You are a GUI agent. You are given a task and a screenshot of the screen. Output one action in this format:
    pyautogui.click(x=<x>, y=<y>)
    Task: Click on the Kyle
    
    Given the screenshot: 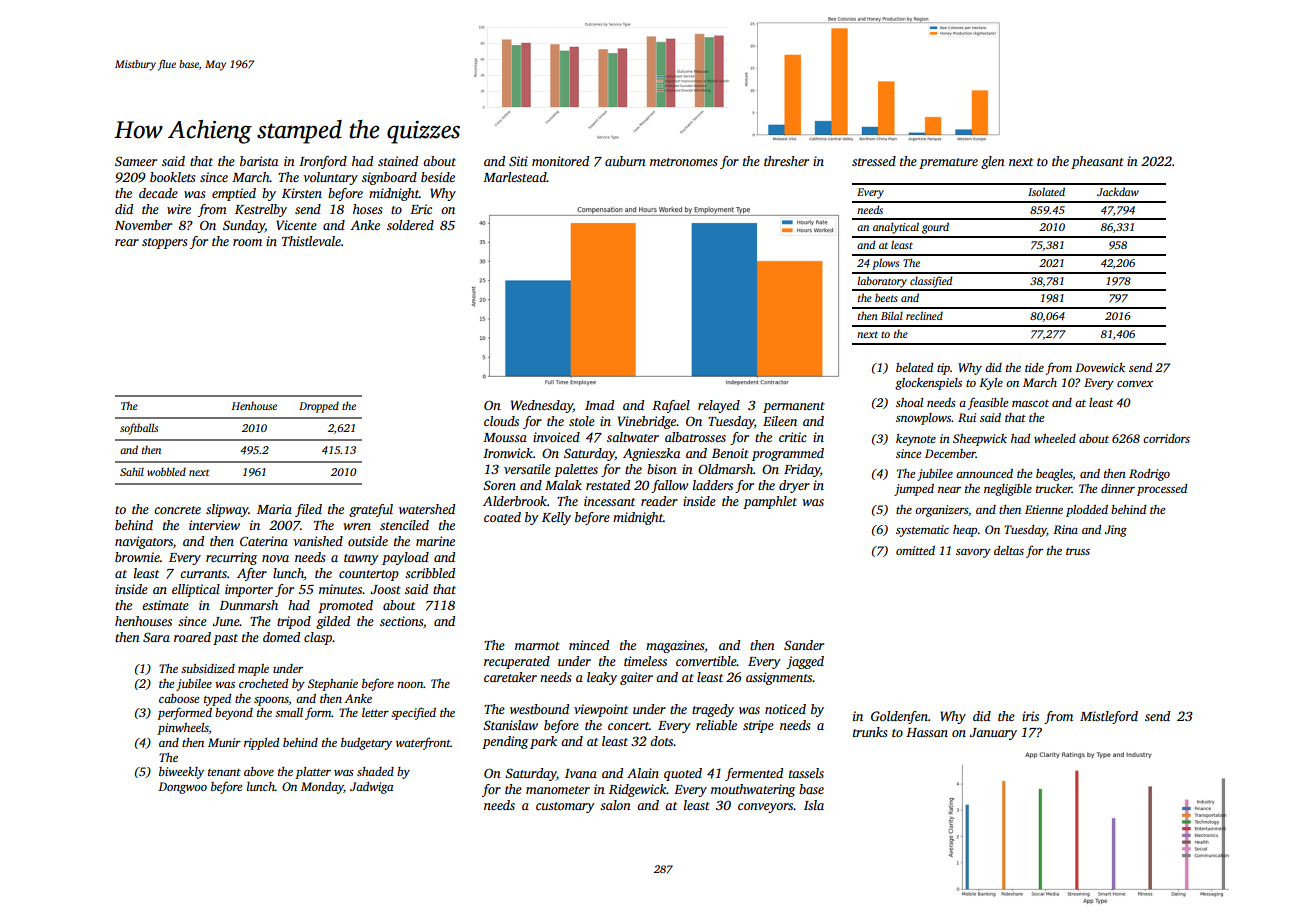 What is the action you would take?
    pyautogui.click(x=991, y=384)
